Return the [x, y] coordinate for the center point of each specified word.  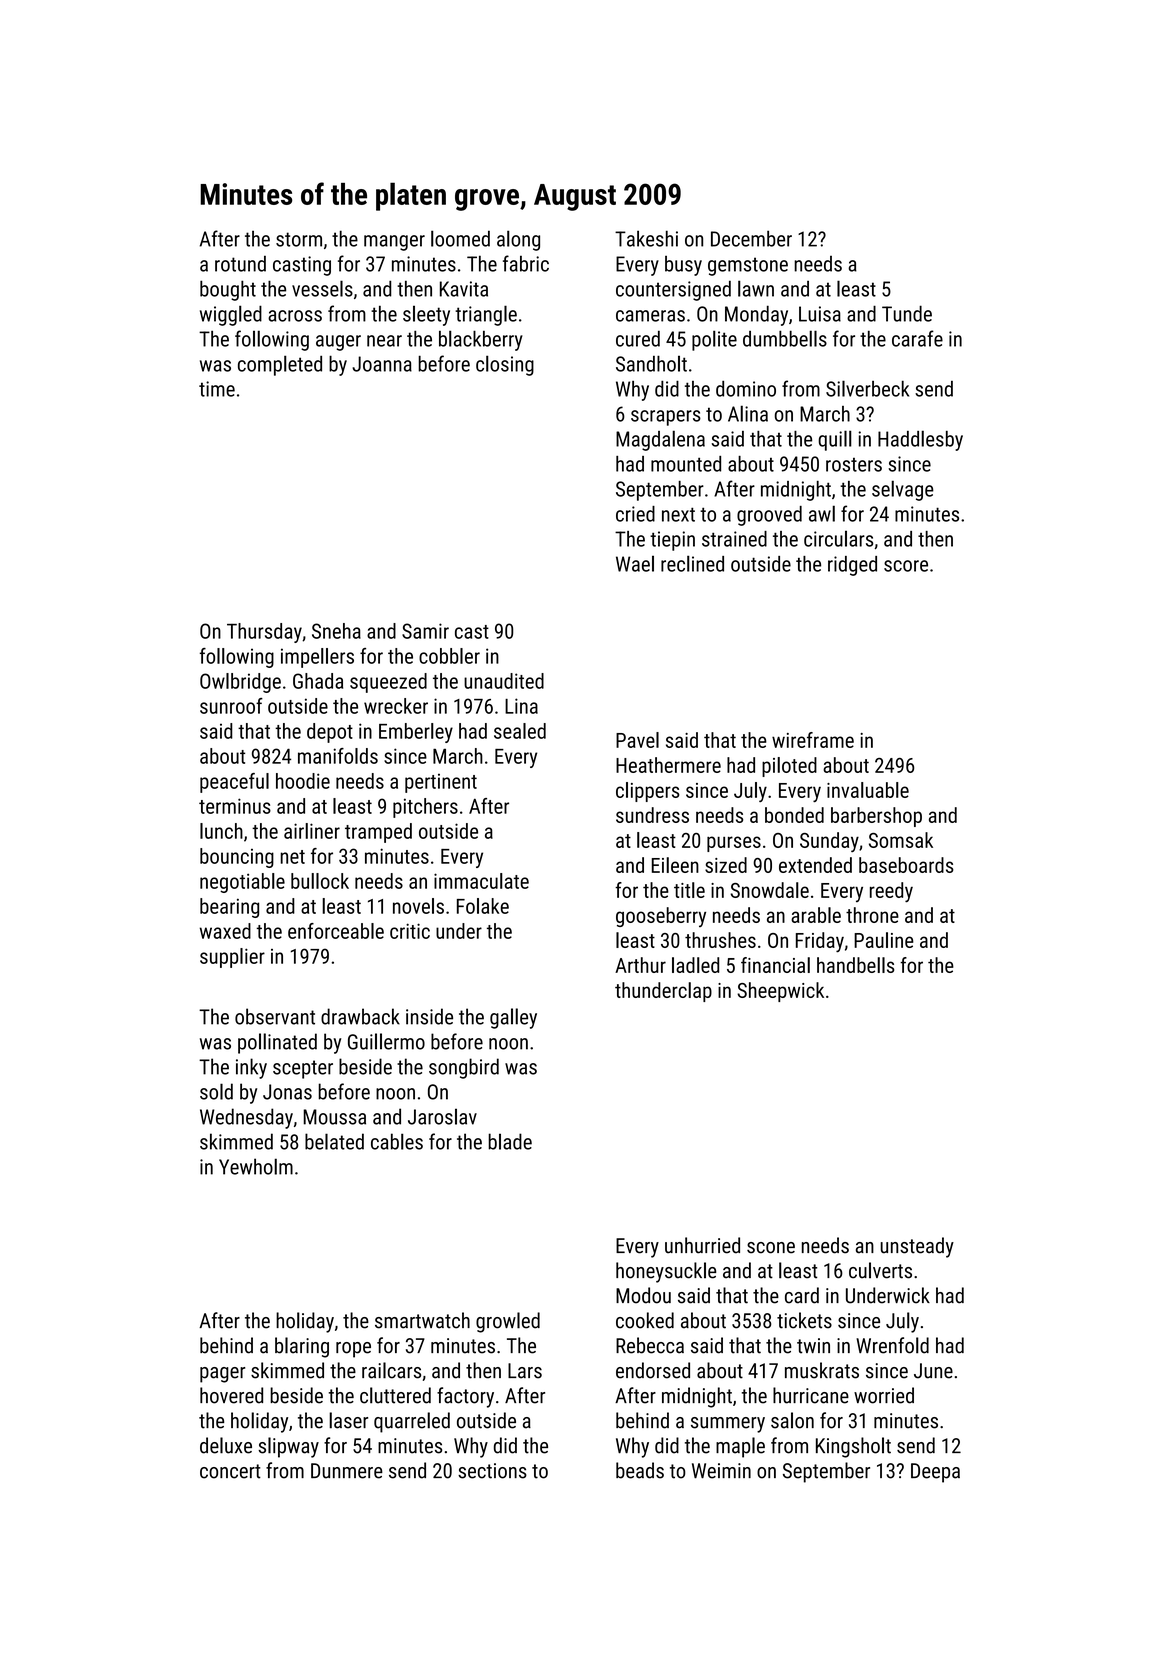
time [217, 389]
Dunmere [347, 1471]
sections [492, 1471]
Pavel [637, 740]
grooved [769, 516]
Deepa [935, 1473]
